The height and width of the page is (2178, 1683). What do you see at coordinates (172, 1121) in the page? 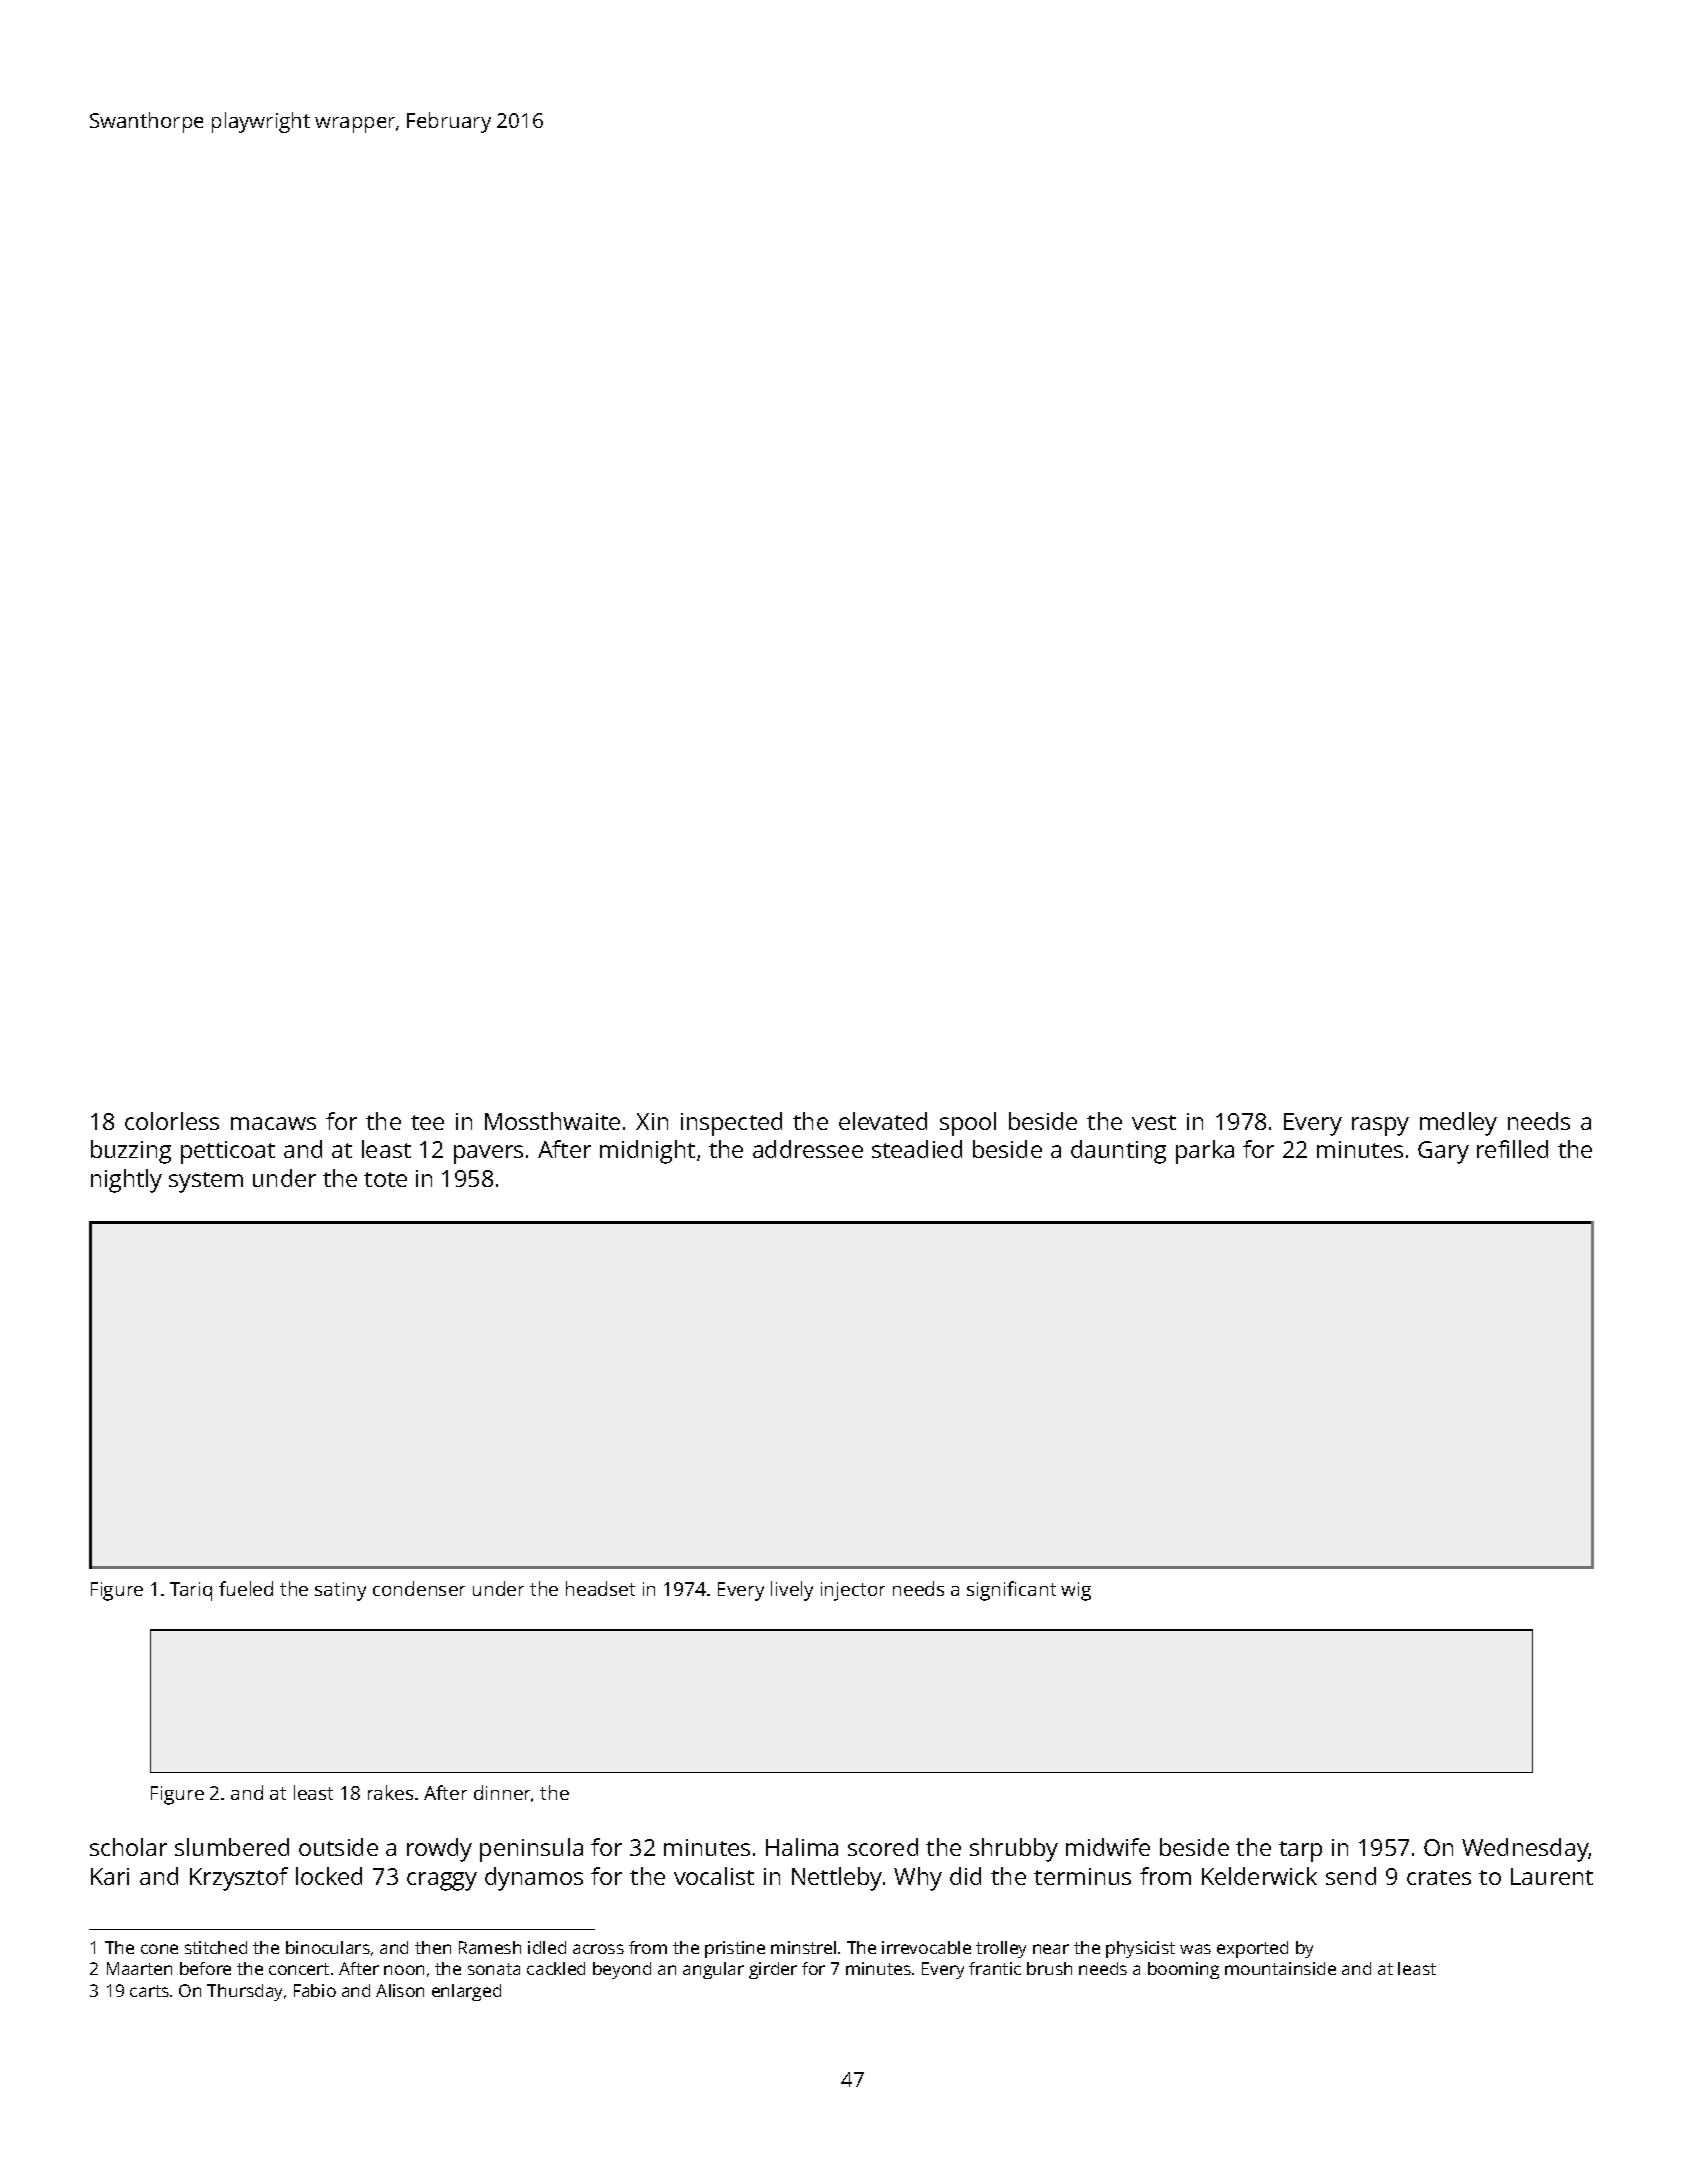
I see `colorless` at bounding box center [172, 1121].
